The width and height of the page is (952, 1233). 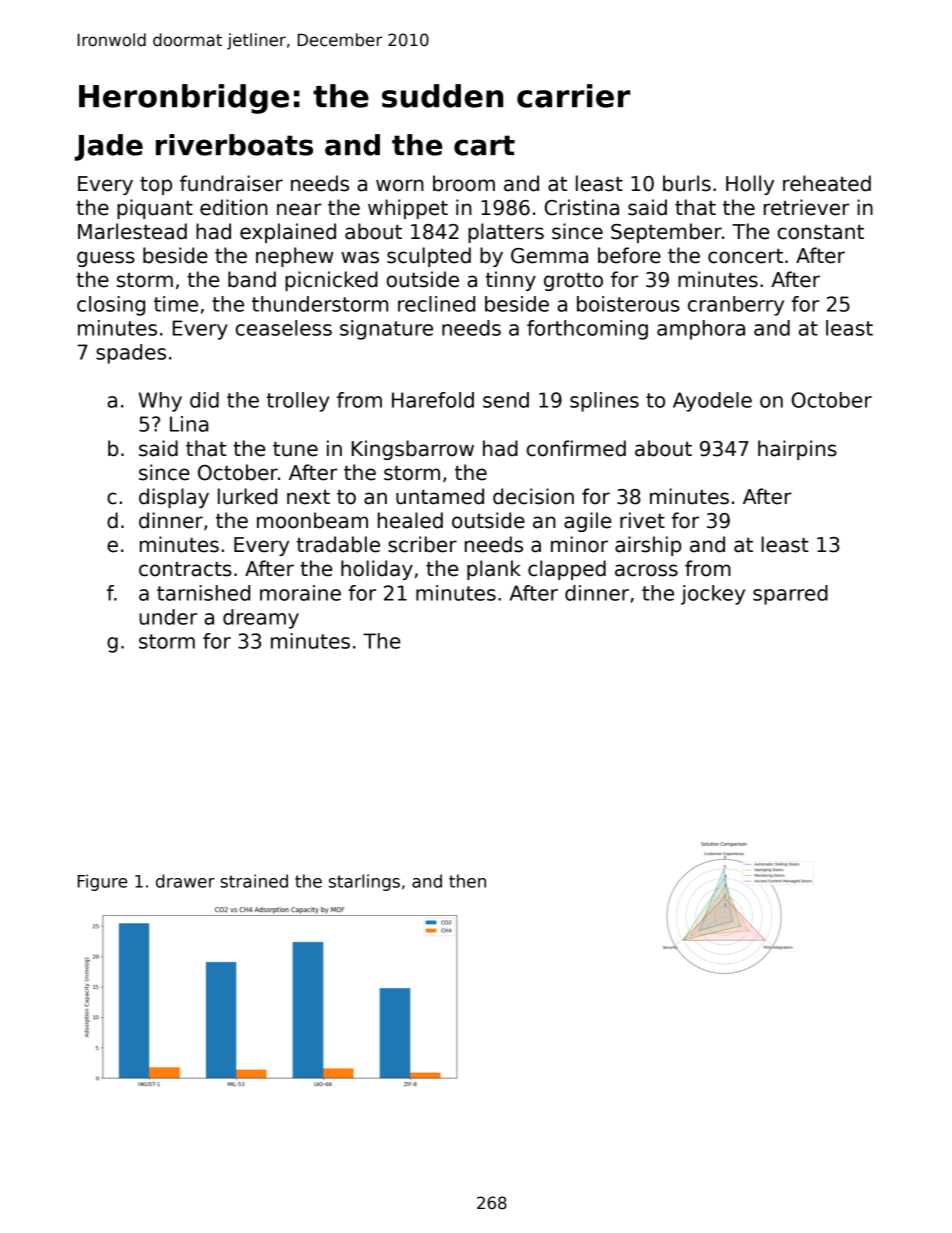 I want to click on burls, so click(x=687, y=183).
